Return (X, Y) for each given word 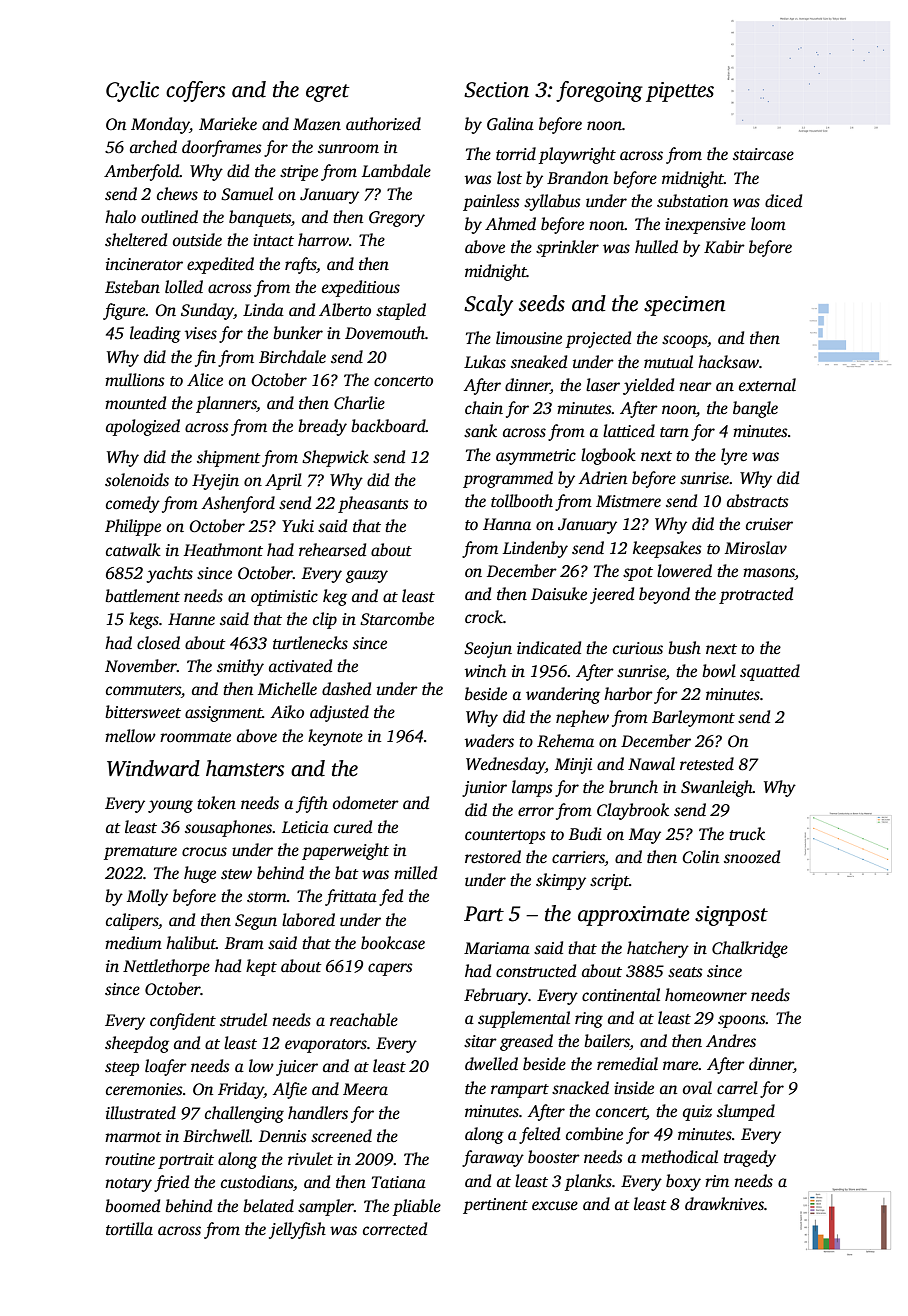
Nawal (651, 764)
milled (415, 873)
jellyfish (297, 1230)
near (695, 386)
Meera (365, 1089)
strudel (243, 1020)
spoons (742, 1021)
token (216, 803)
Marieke (228, 123)
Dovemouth (385, 333)
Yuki (298, 525)
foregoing (599, 91)
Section (496, 90)
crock (484, 616)
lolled (184, 287)
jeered (612, 595)
